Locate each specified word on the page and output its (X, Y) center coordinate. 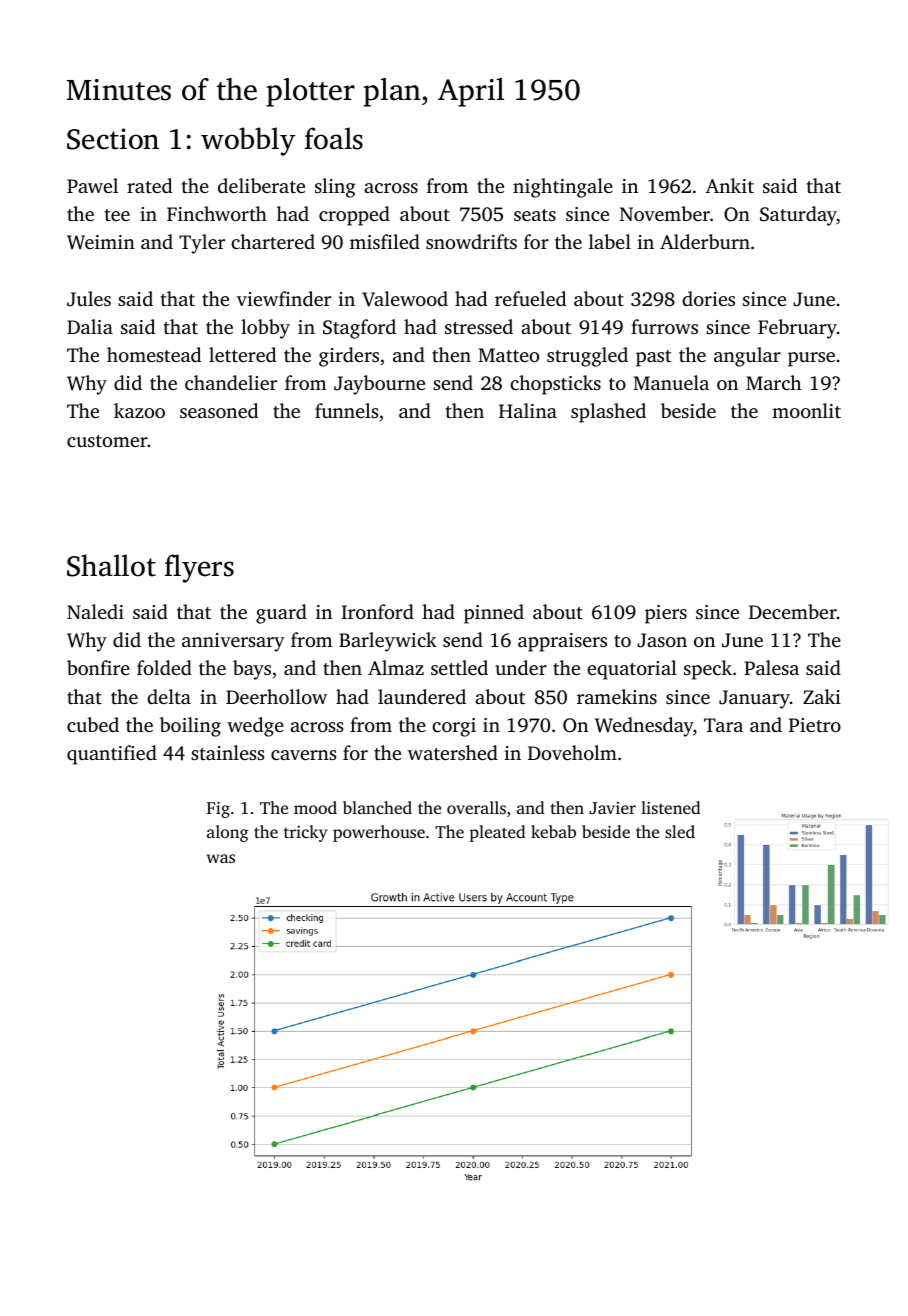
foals (334, 138)
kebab (553, 831)
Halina (528, 410)
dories (708, 298)
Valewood (405, 299)
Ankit (730, 185)
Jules (89, 299)
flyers (199, 568)
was (221, 858)
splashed (608, 413)
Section (113, 139)
